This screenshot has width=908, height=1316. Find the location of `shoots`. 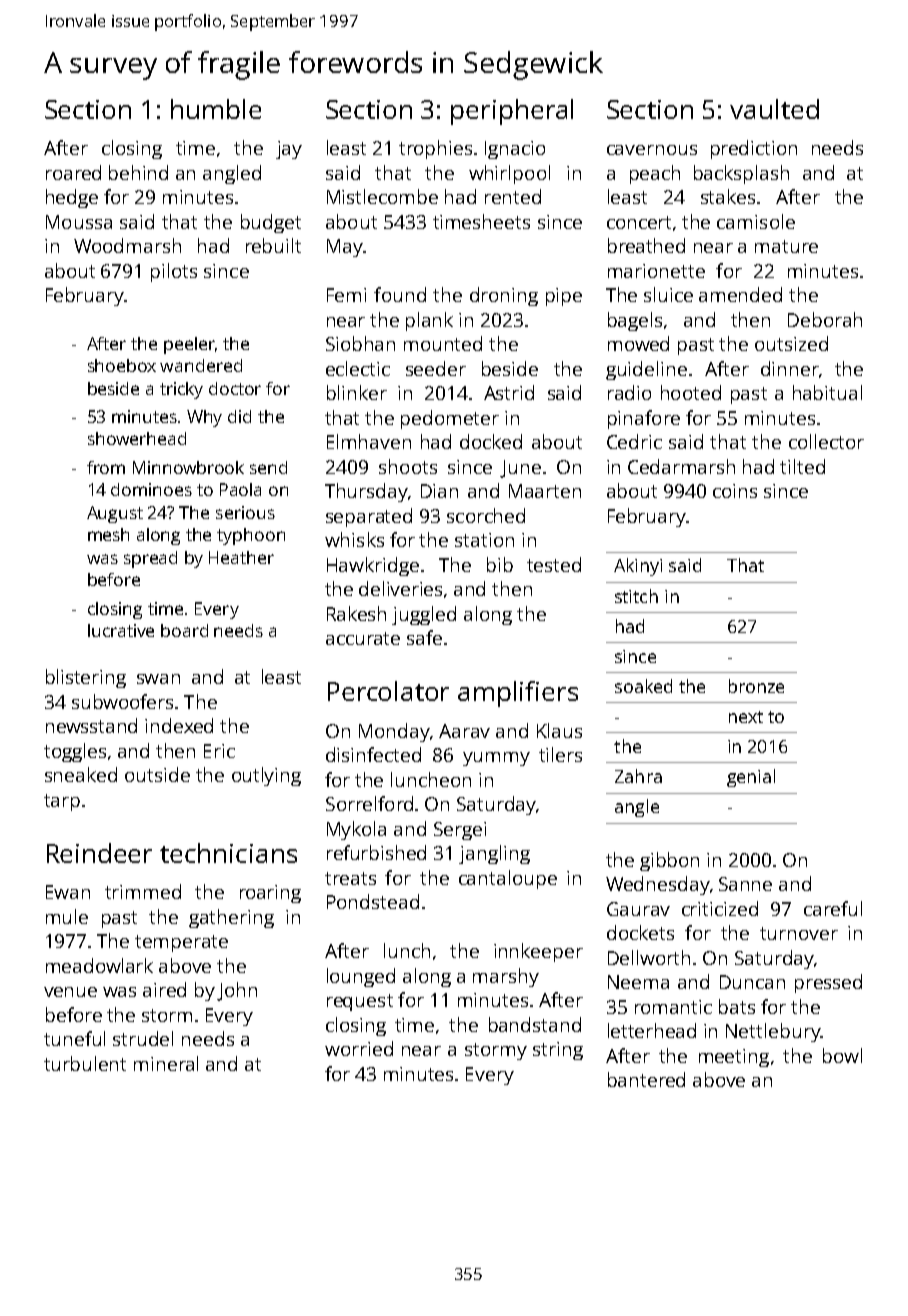

shoots is located at coordinates (408, 466).
